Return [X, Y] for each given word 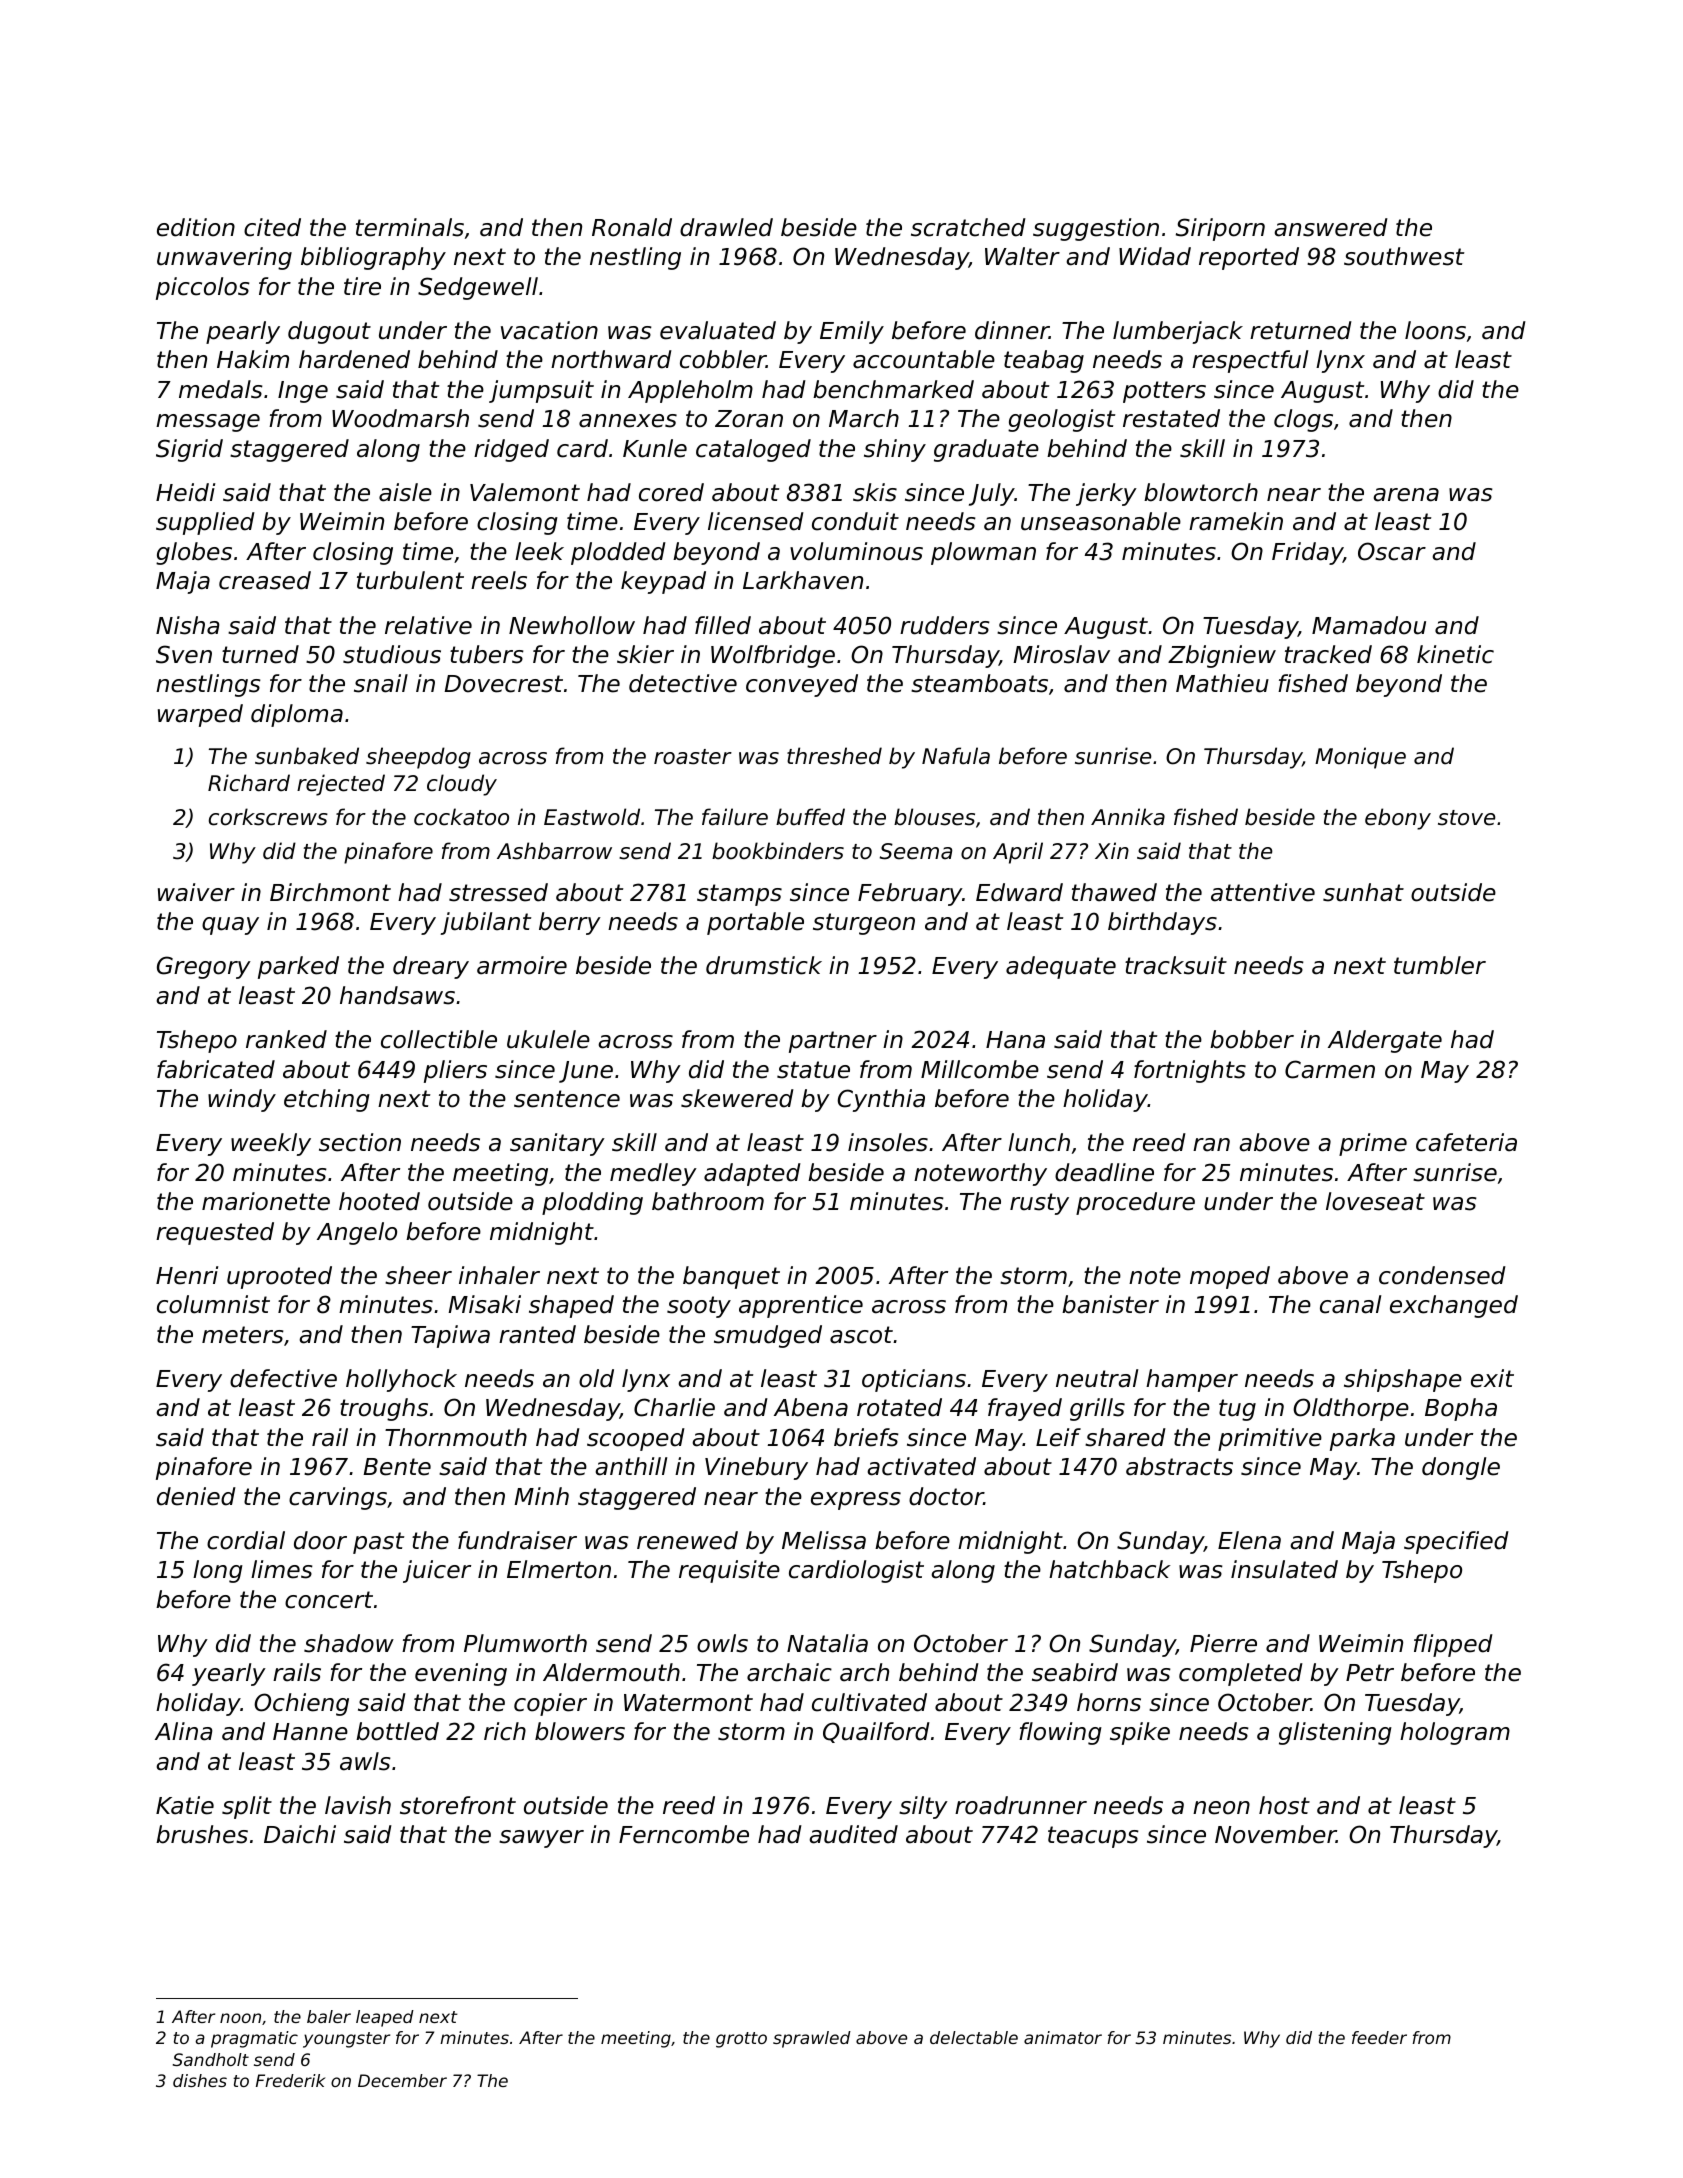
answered [1331, 227]
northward [611, 359]
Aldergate [1385, 1041]
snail [381, 683]
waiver [196, 892]
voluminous [856, 551]
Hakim [253, 359]
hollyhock [401, 1380]
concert [329, 1600]
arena [1406, 495]
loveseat [1375, 1201]
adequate [1061, 967]
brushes [202, 1834]
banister [1110, 1304]
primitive [1270, 1439]
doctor [946, 1496]
